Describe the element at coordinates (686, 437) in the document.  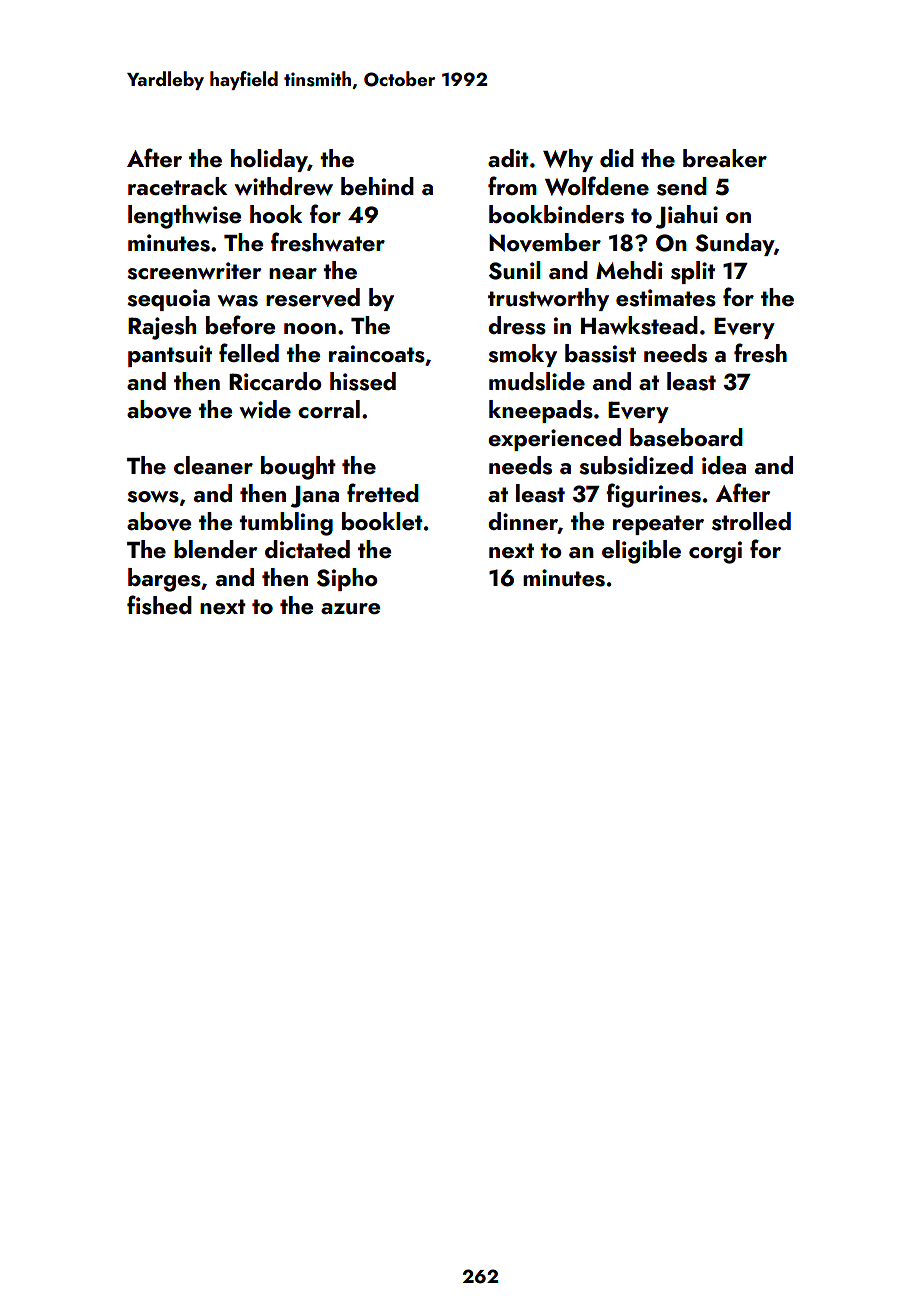
I see `baseboard` at that location.
